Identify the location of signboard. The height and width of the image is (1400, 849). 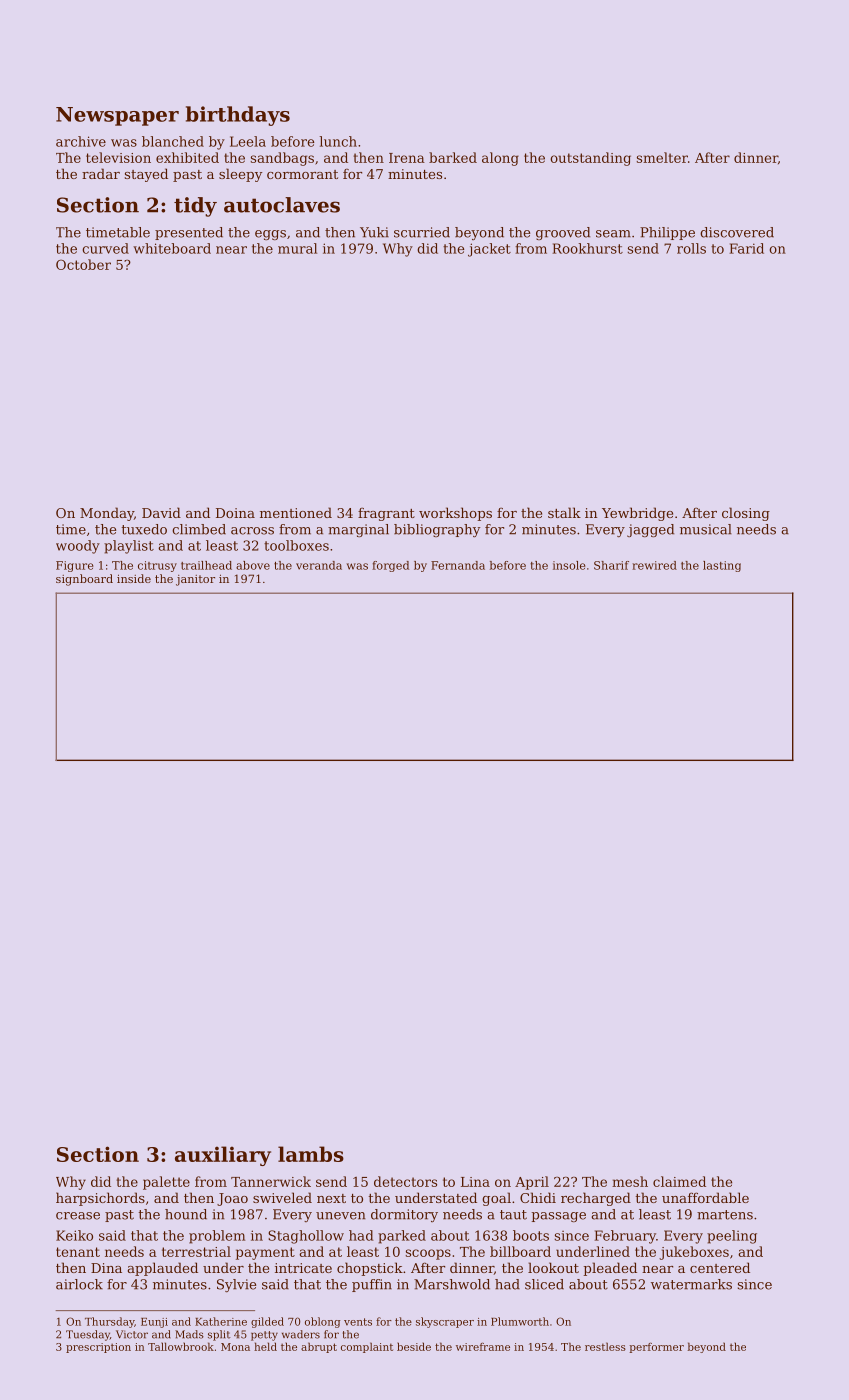
(84, 580).
